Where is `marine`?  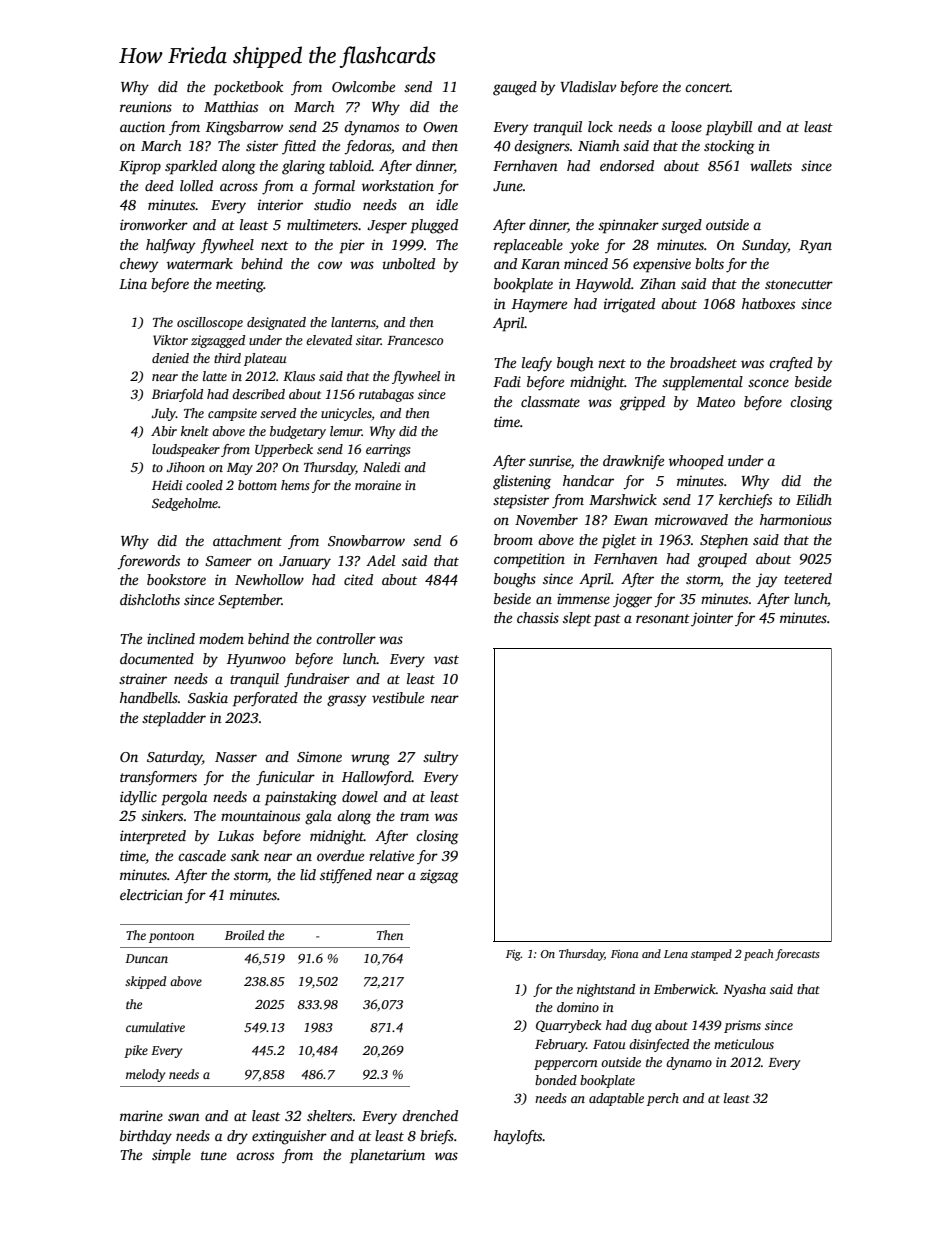 marine is located at coordinates (141, 1115).
